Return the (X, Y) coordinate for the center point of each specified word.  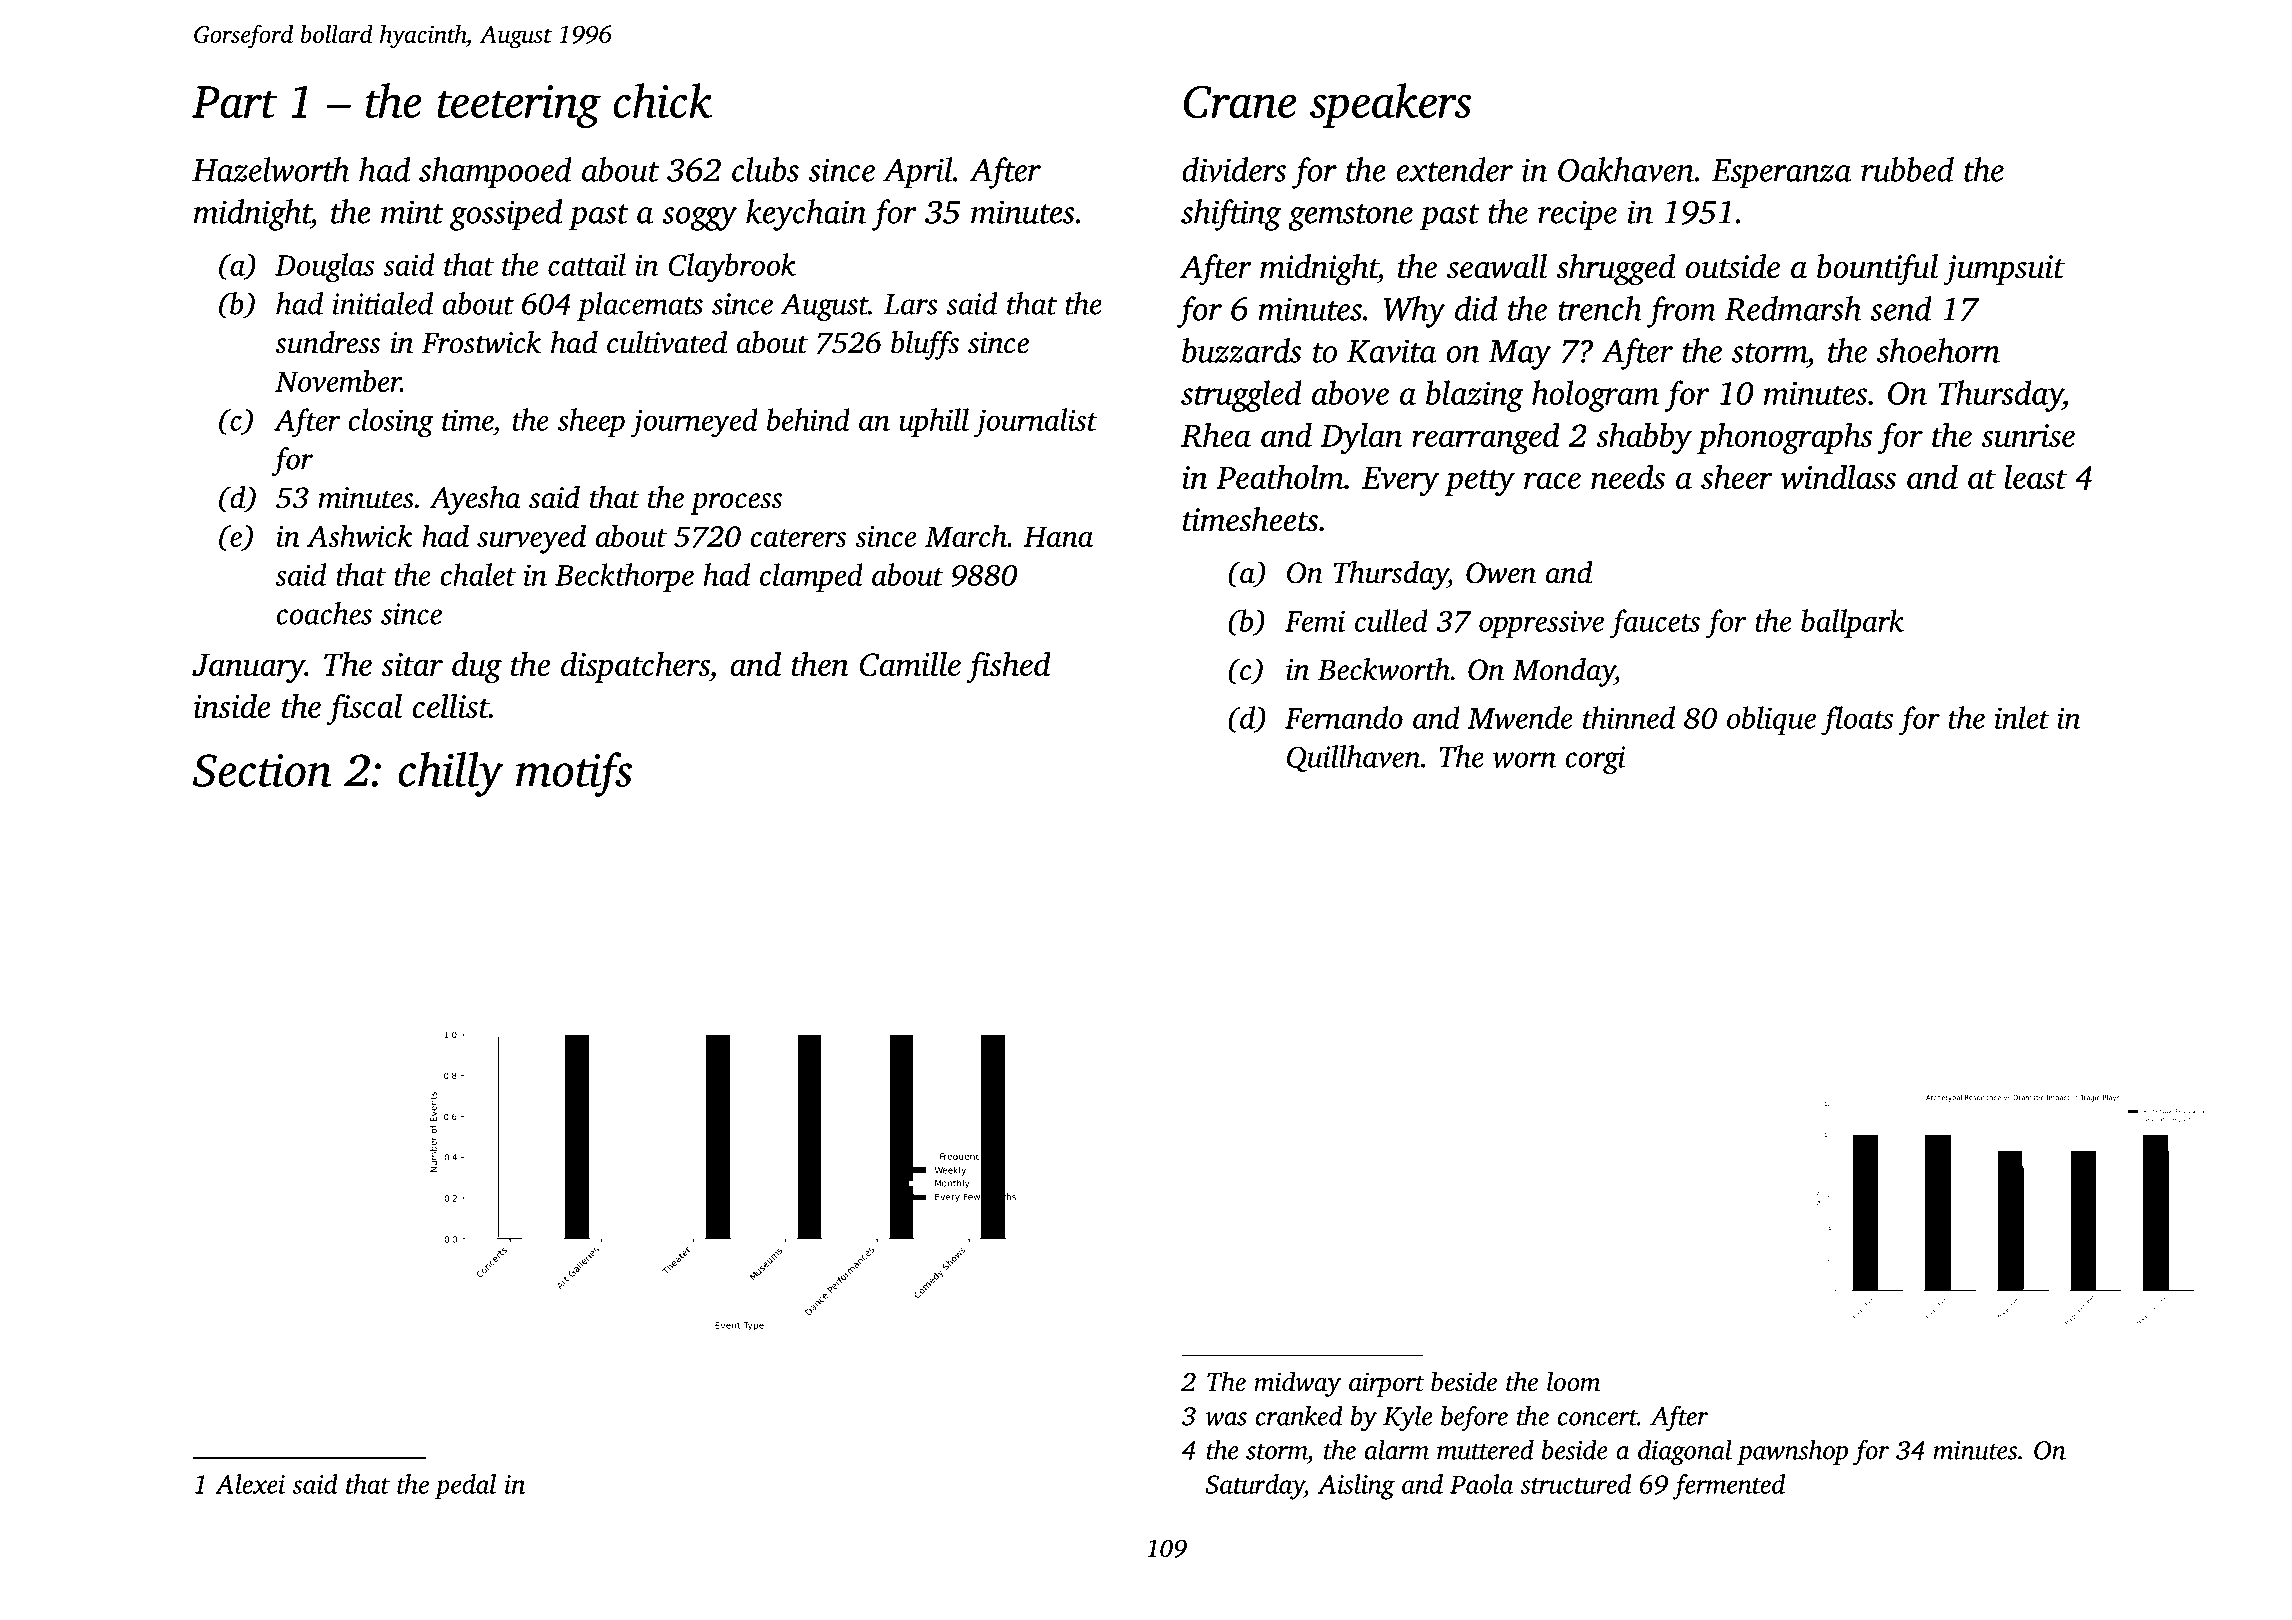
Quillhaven (1353, 758)
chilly (451, 774)
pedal (465, 1486)
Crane (1240, 101)
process (736, 504)
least (2036, 476)
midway (1297, 1384)
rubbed (1907, 169)
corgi (1595, 760)
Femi (1315, 621)
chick (662, 100)
